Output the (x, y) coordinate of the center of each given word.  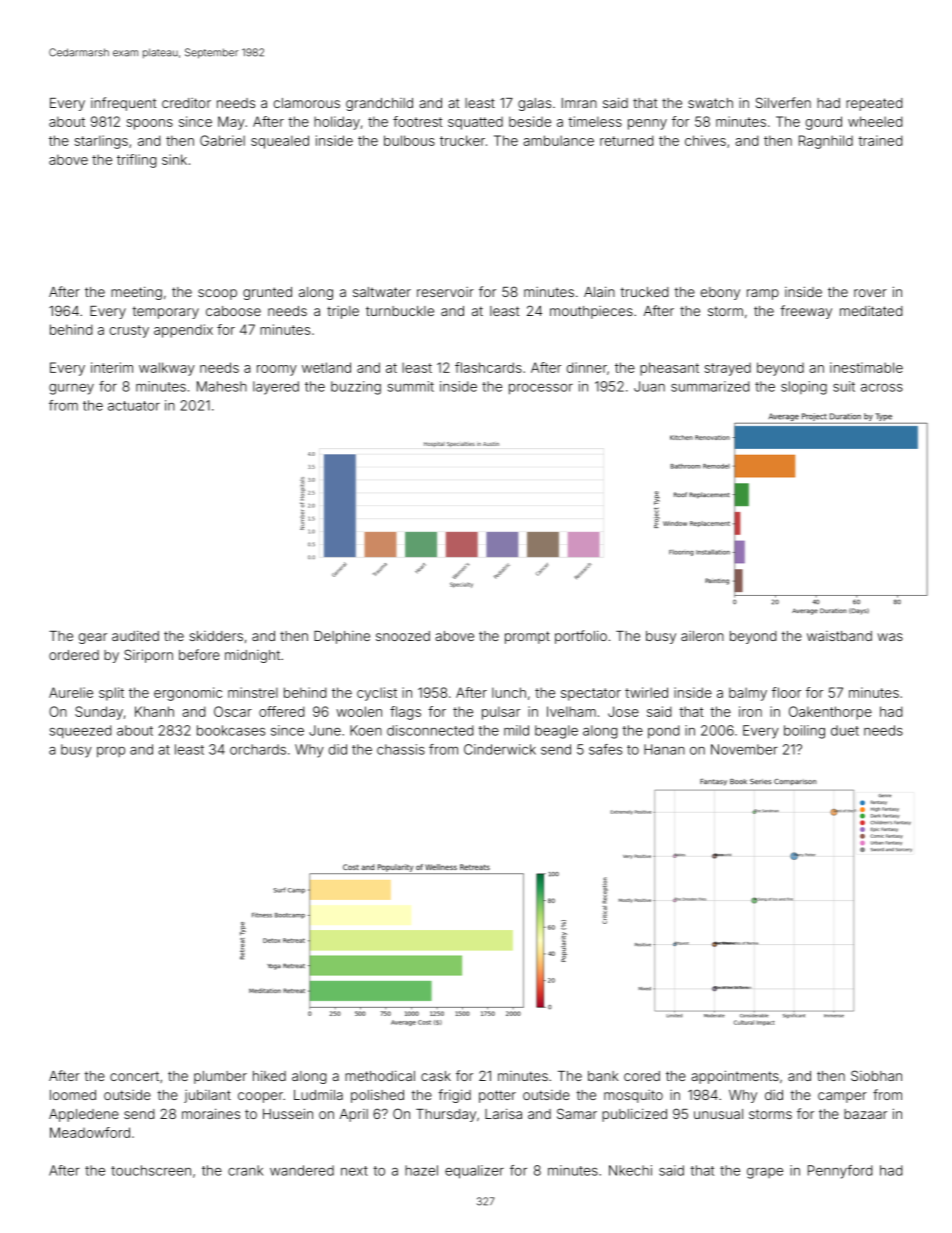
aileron (702, 636)
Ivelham (571, 711)
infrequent (123, 104)
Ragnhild (826, 142)
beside (530, 121)
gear (93, 638)
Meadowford (90, 1132)
